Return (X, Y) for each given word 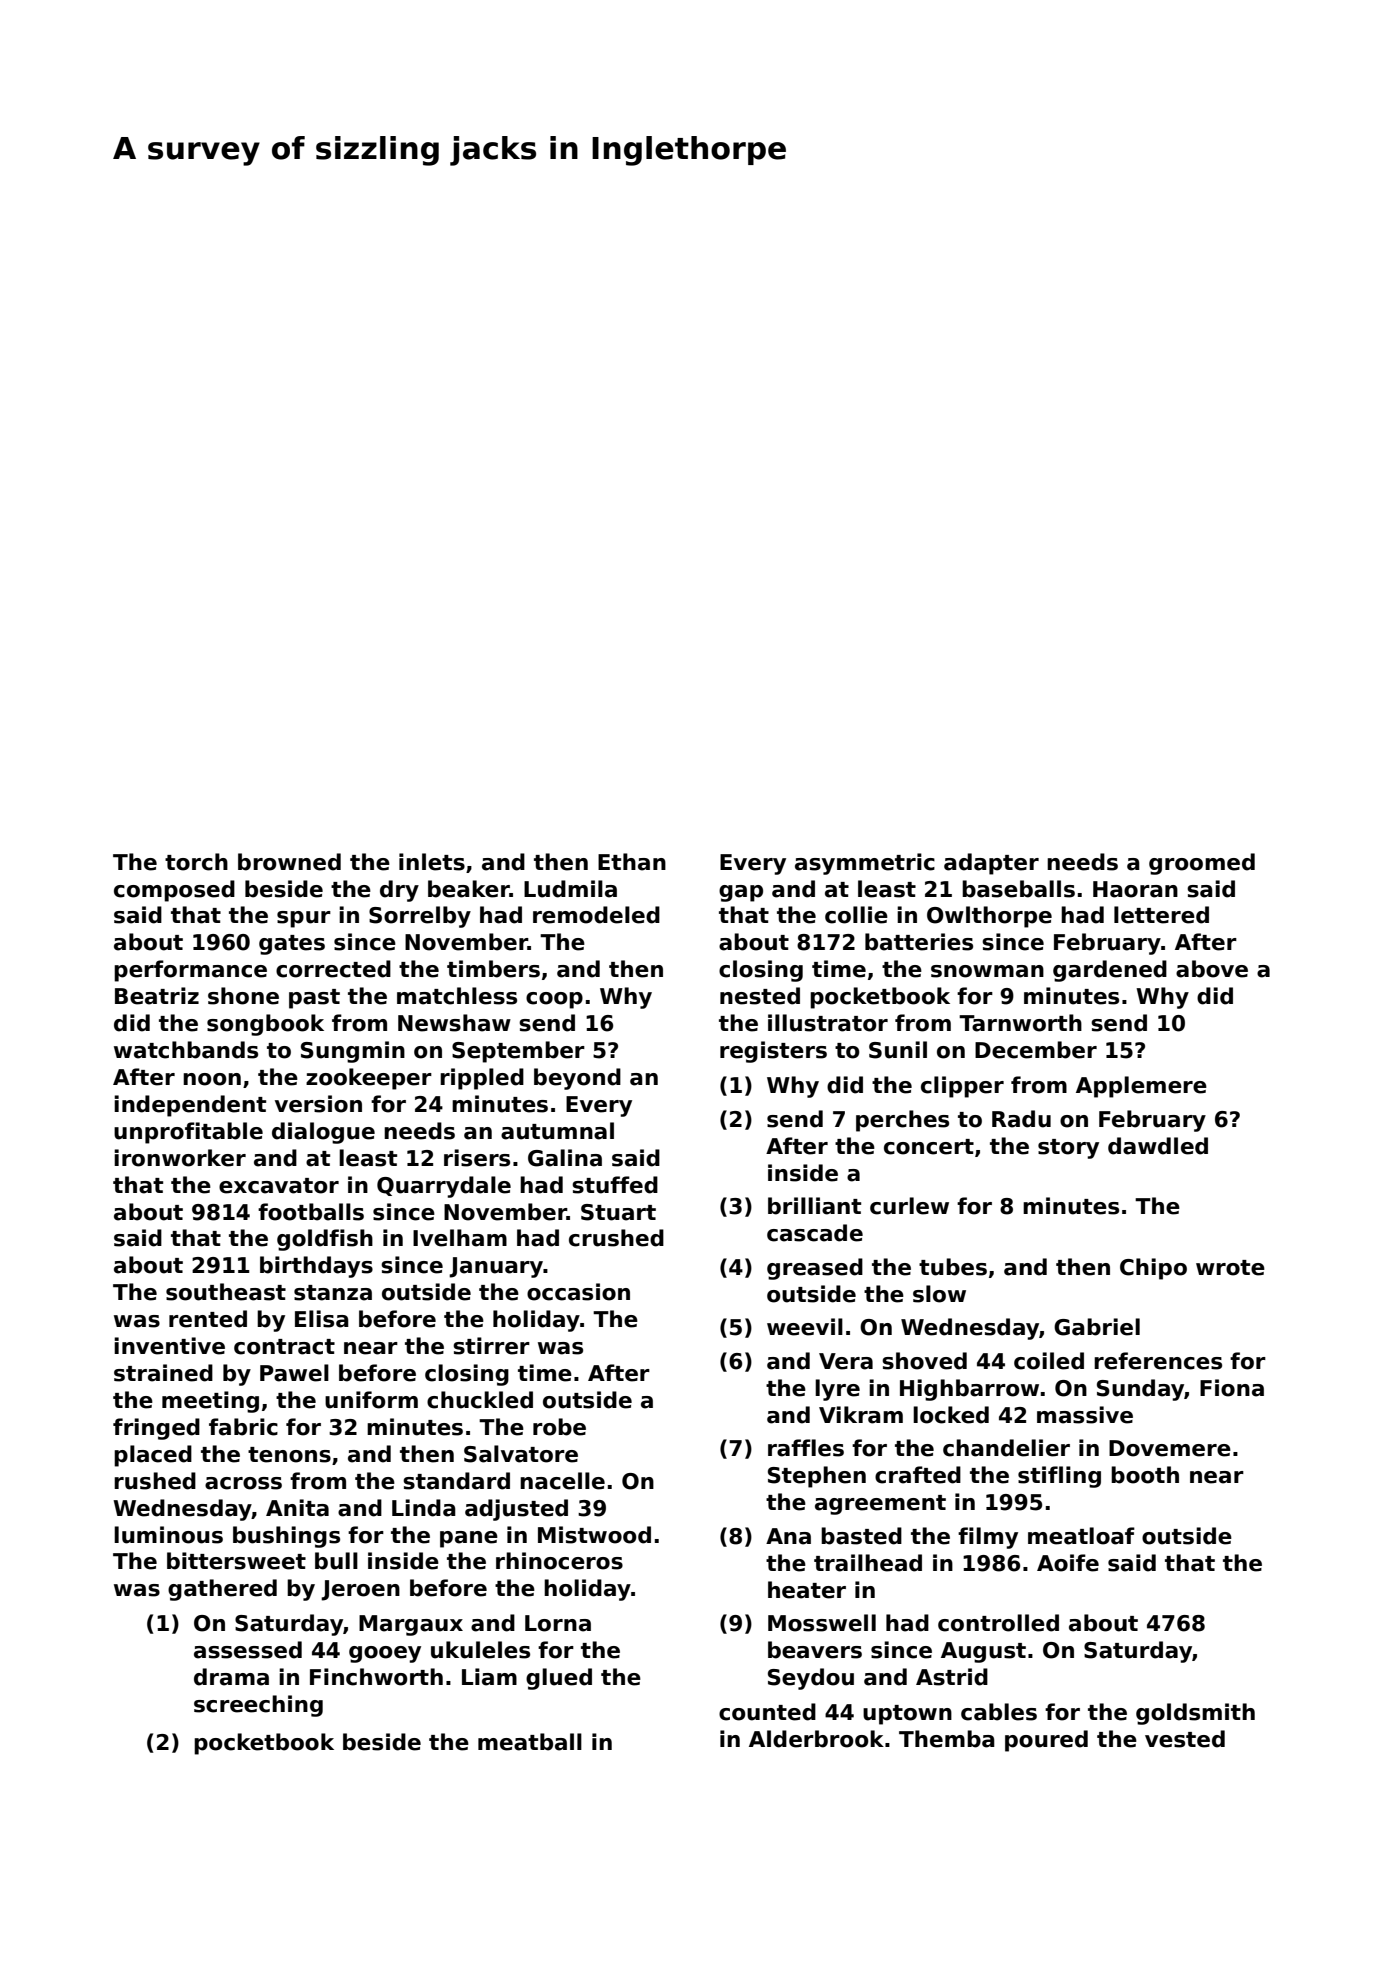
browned (289, 862)
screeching (258, 1706)
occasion (578, 1292)
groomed (1202, 864)
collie (856, 915)
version (318, 1104)
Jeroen (360, 1590)
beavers (815, 1650)
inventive (169, 1346)
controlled (998, 1623)
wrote (1230, 1268)
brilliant (814, 1206)
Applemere (1141, 1087)
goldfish (325, 1240)
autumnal (557, 1131)
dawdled (1158, 1146)
